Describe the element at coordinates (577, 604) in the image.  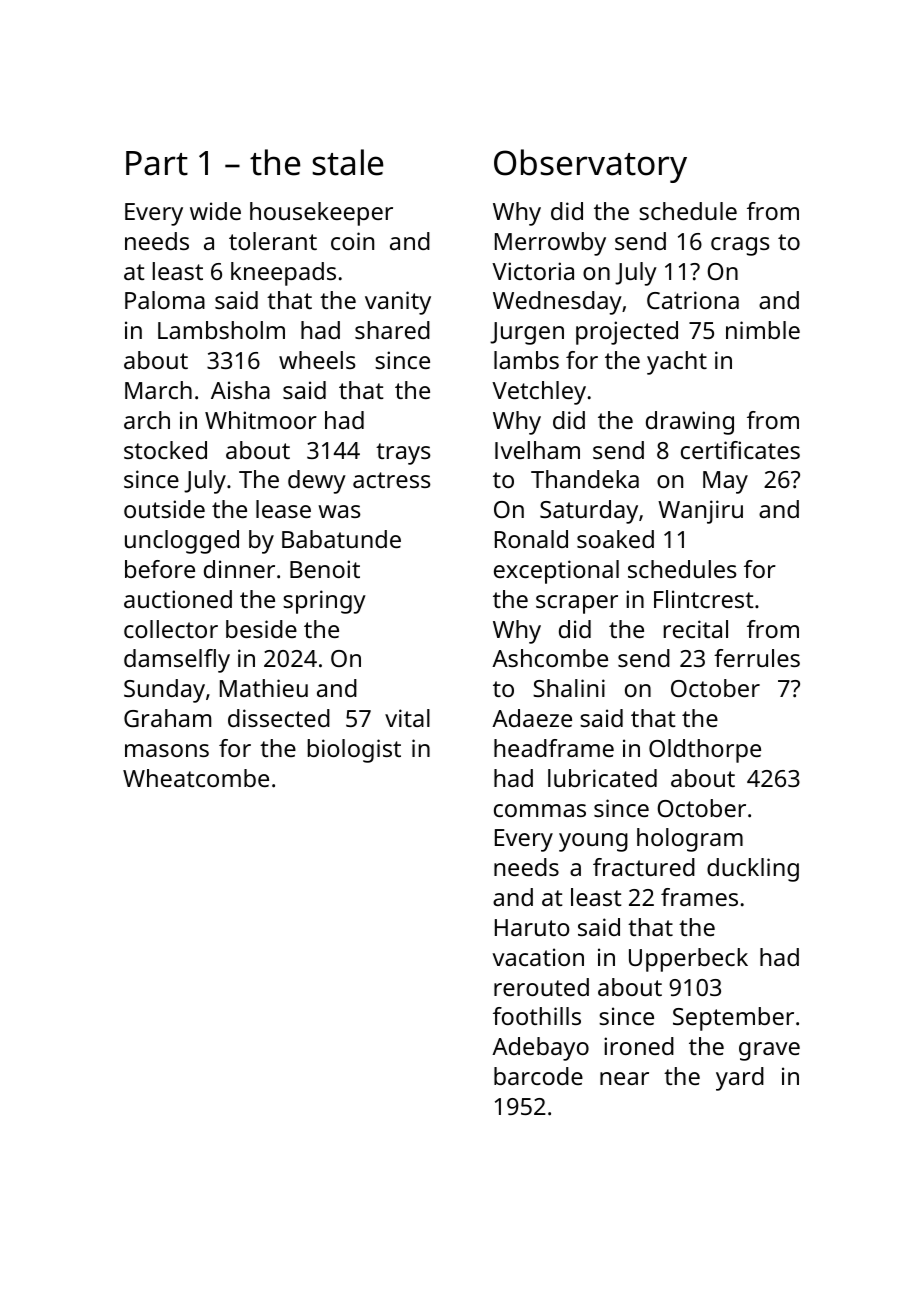
I see `scraper` at that location.
